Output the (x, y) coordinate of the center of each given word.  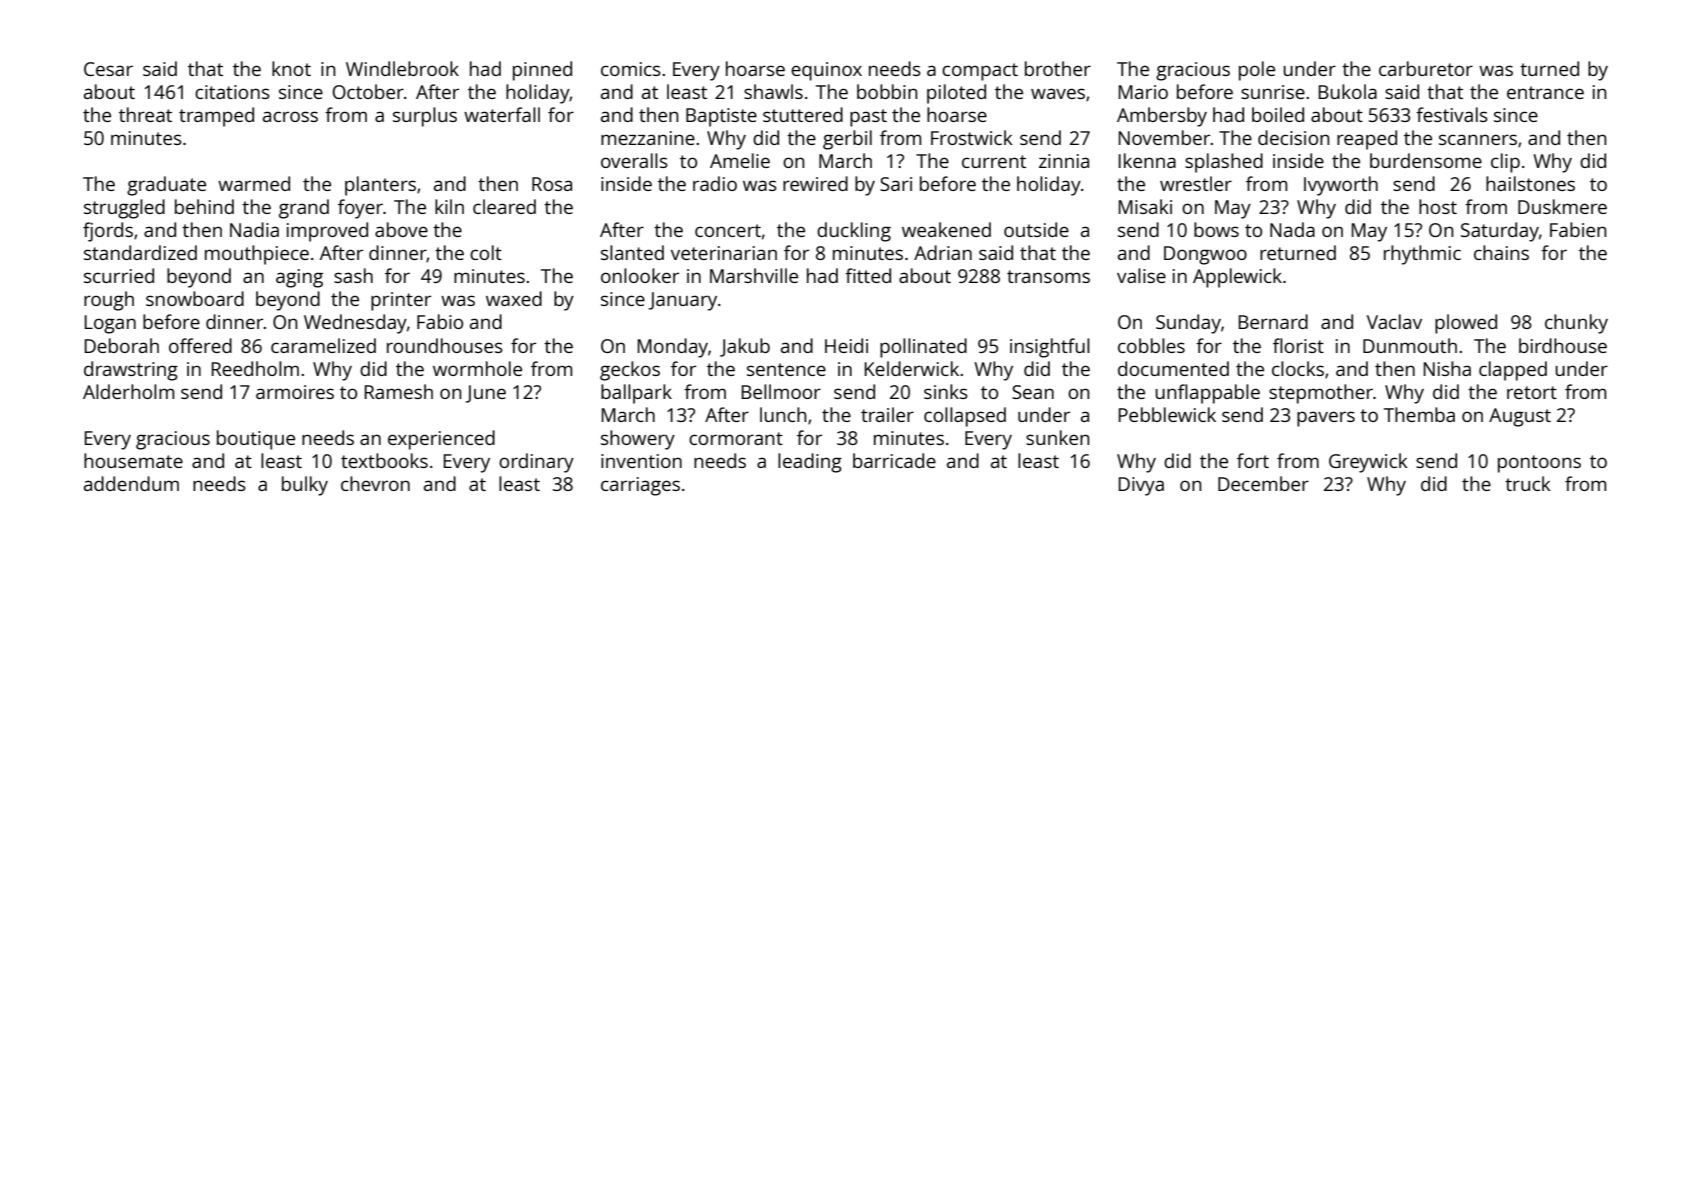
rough (109, 301)
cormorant (736, 438)
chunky (1576, 324)
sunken (1057, 437)
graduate (166, 186)
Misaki (1145, 206)
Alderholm (128, 391)
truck (1528, 483)
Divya (1141, 486)
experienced (441, 440)
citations (232, 92)
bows (1216, 229)
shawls (773, 91)
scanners (1478, 139)
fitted (868, 275)
